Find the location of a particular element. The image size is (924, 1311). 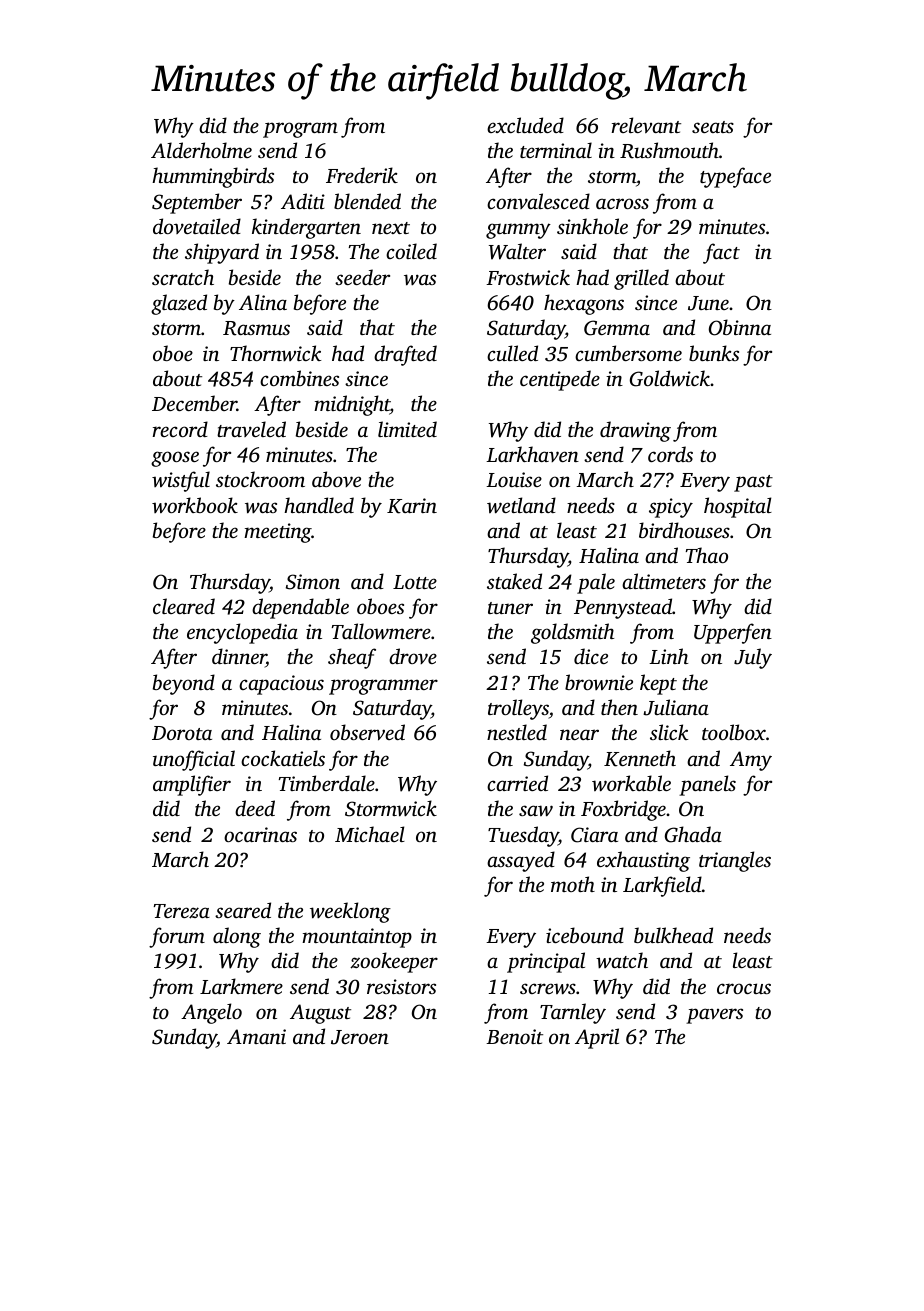

screws is located at coordinates (548, 989).
